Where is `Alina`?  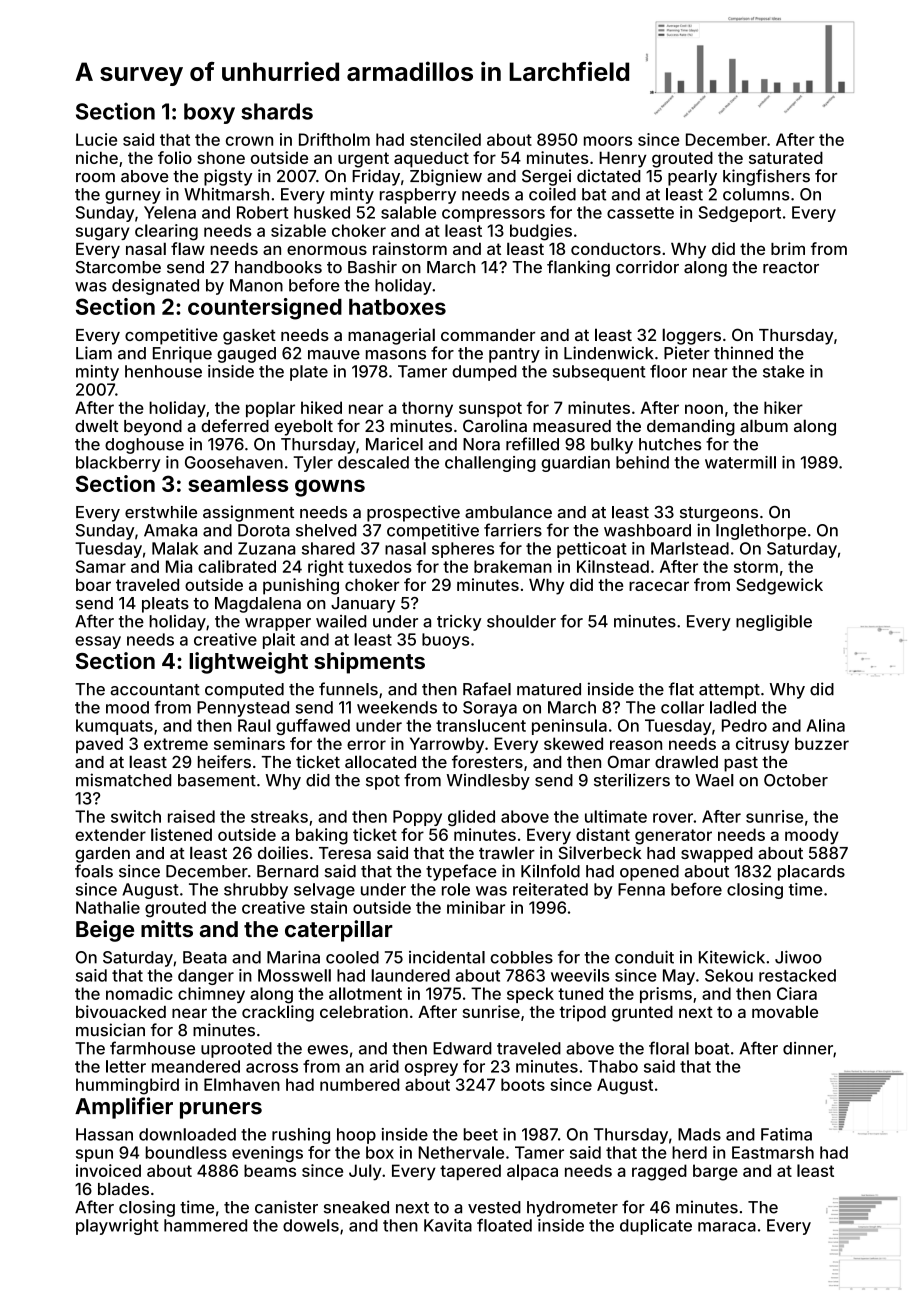 Alina is located at coordinates (825, 725).
